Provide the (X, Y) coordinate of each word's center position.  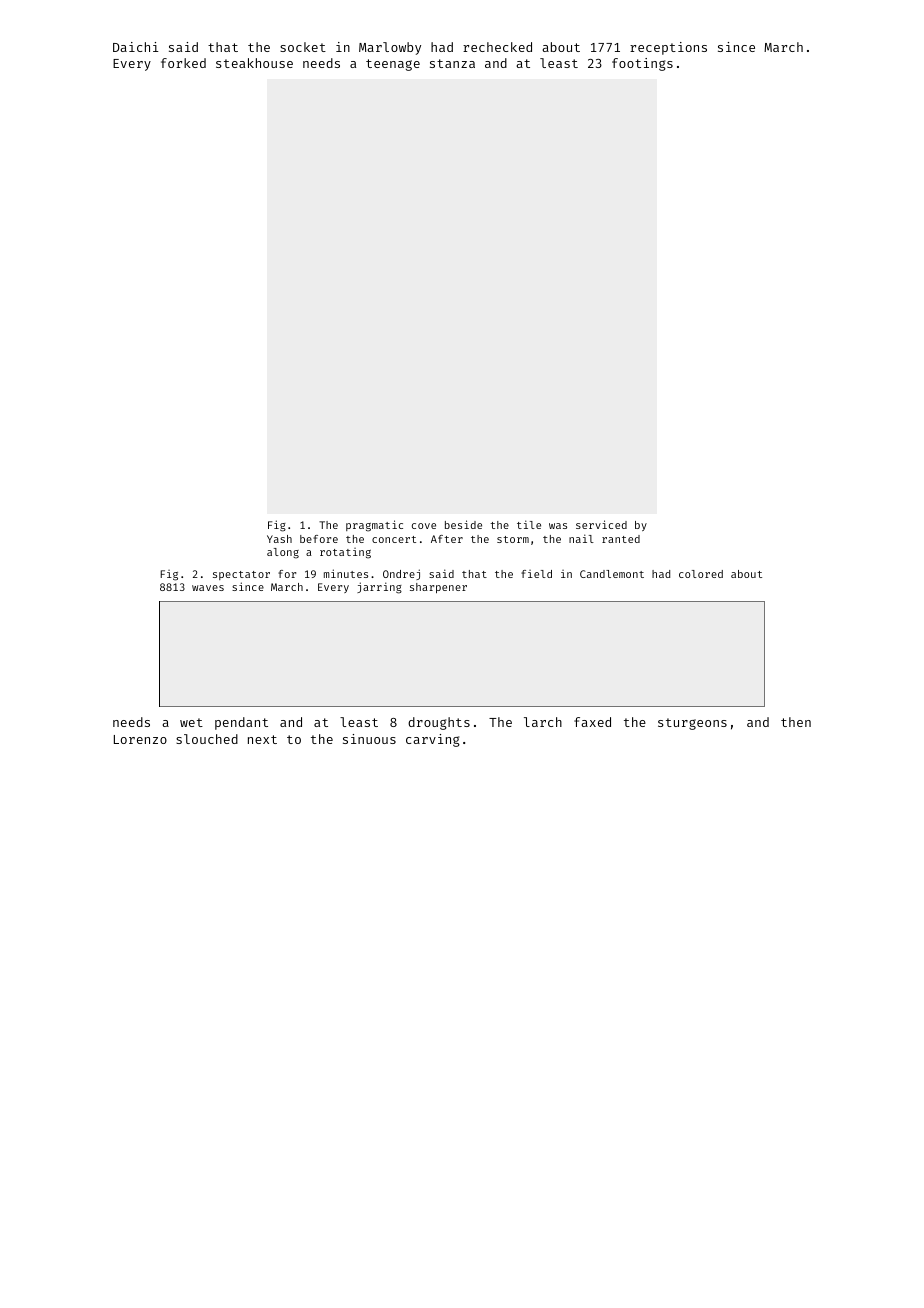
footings (642, 64)
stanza (452, 63)
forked (183, 63)
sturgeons (692, 724)
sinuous (369, 739)
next (262, 739)
